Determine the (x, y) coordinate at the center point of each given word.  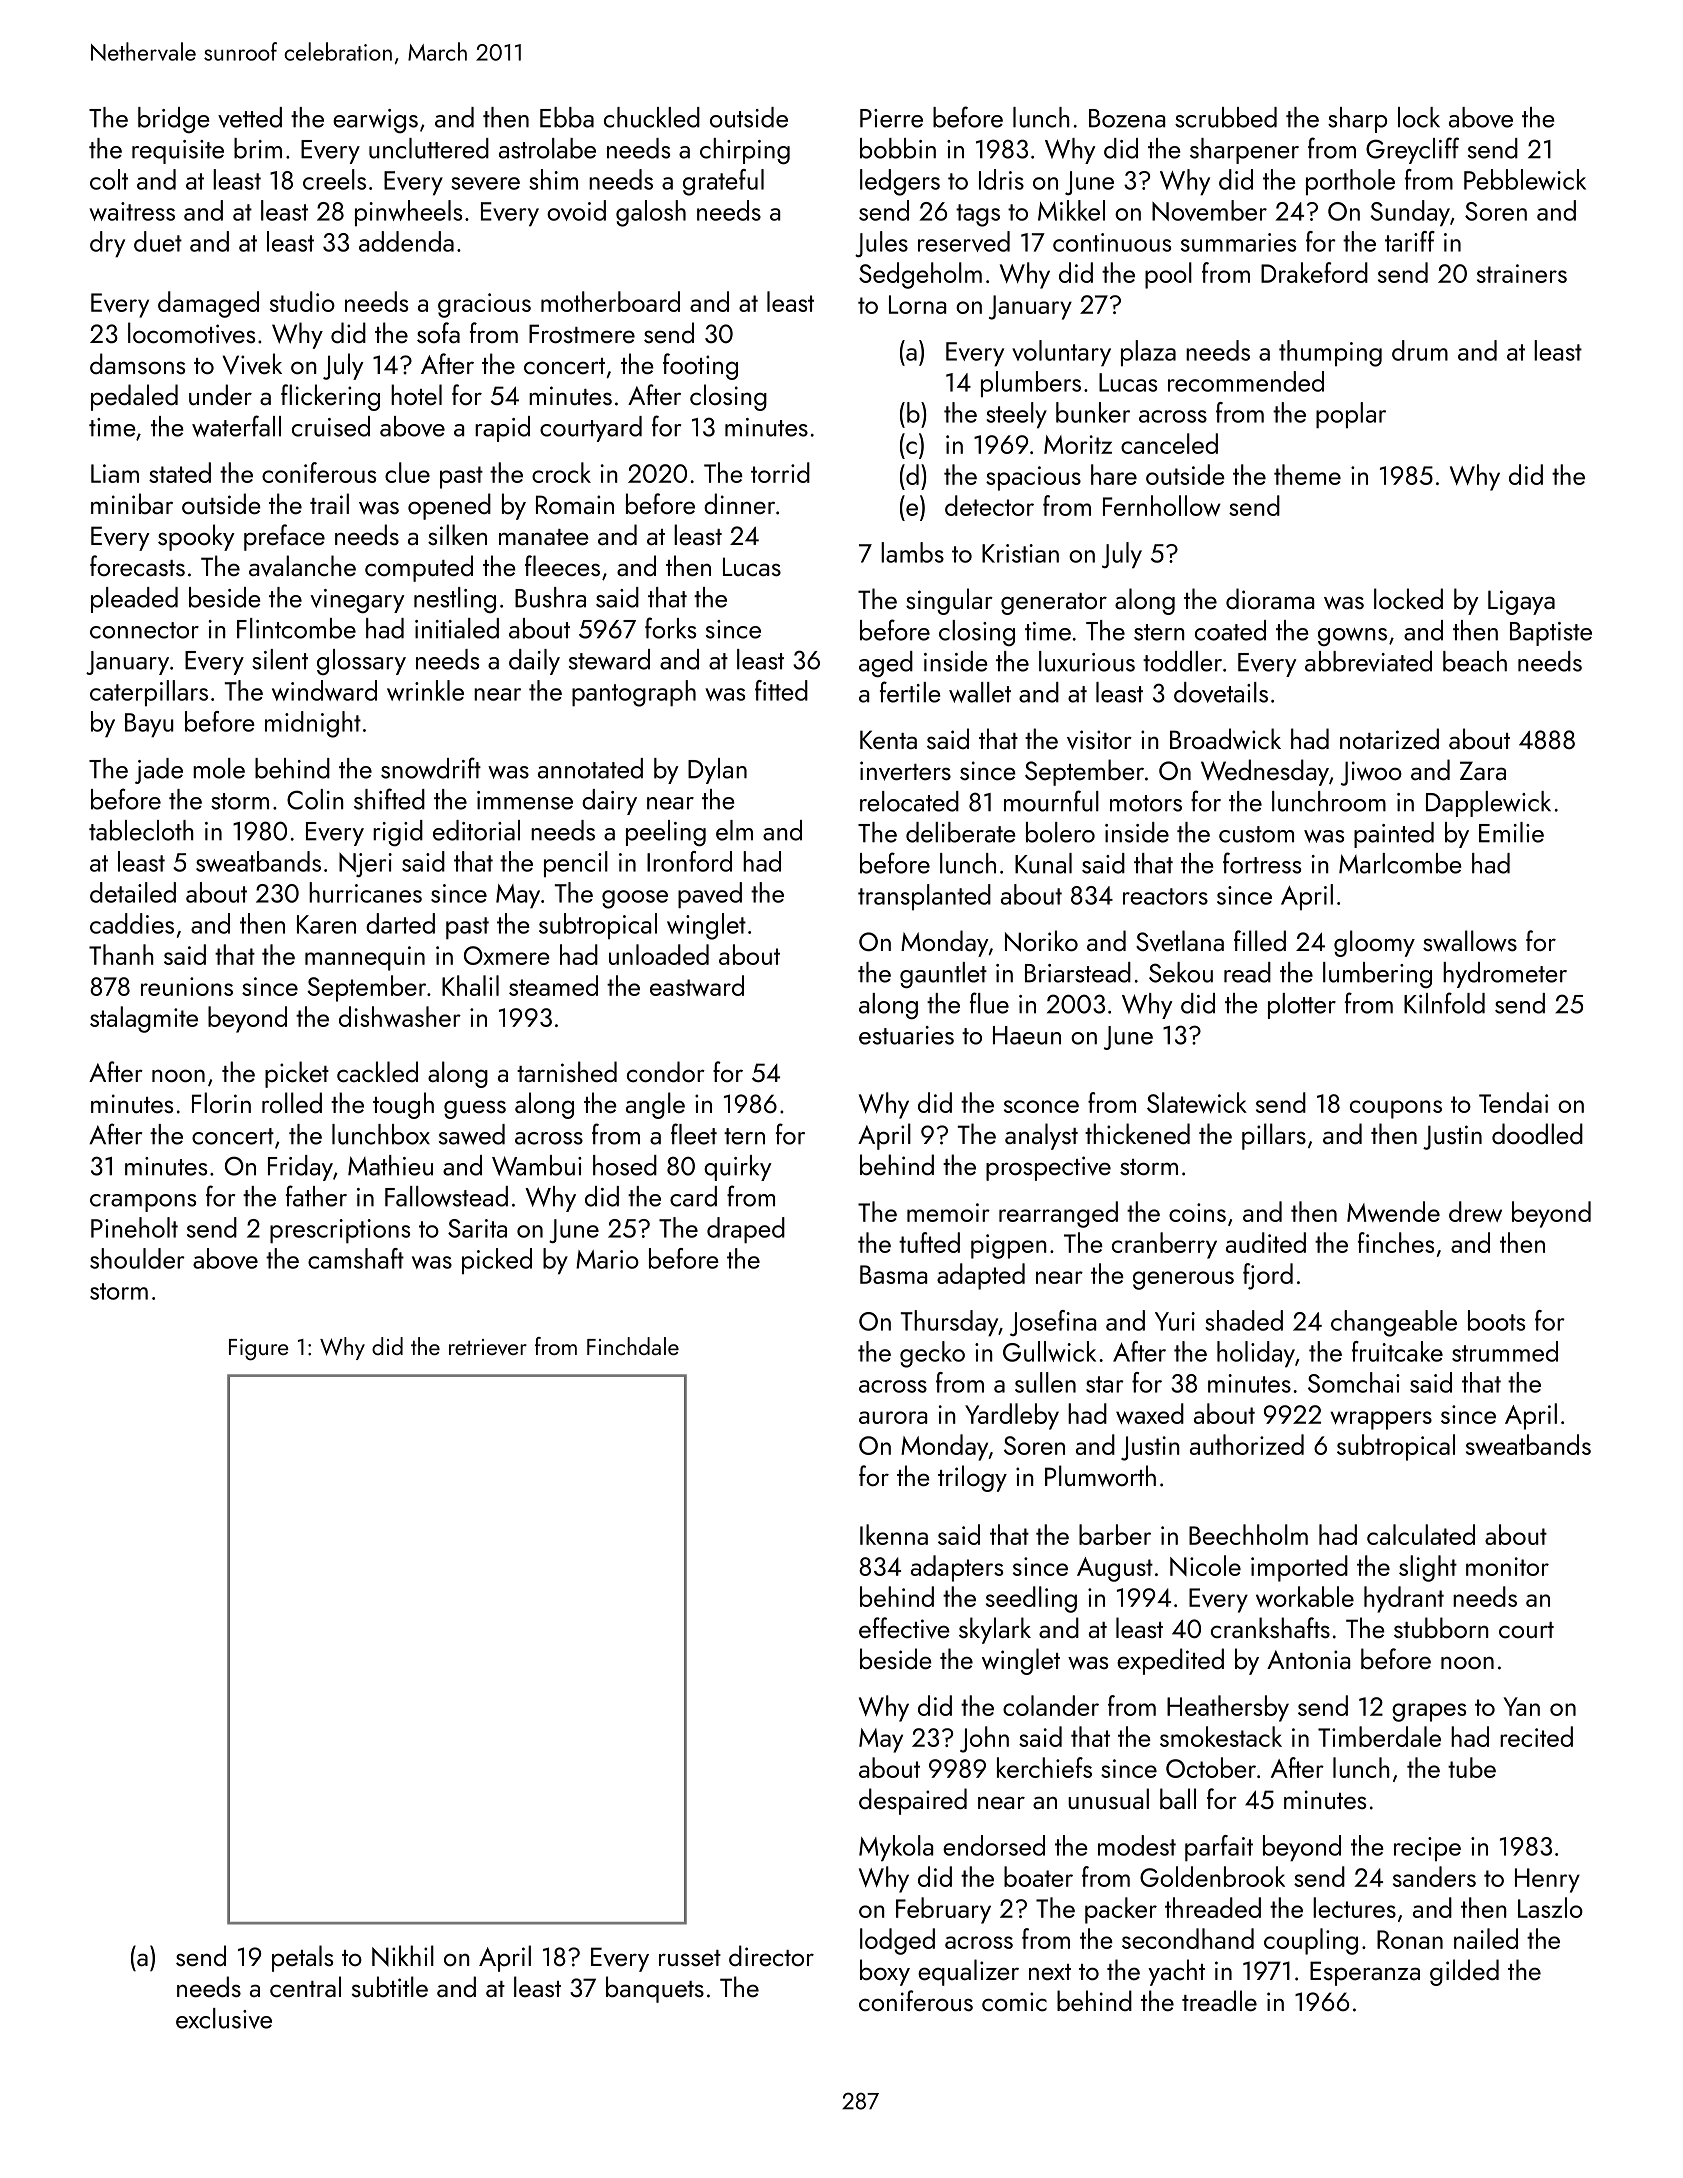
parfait (1219, 1848)
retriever (488, 1347)
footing (700, 366)
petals (302, 1958)
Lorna (917, 304)
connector (144, 630)
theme (1307, 474)
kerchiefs (1044, 1767)
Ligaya (1521, 602)
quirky (738, 1168)
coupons (1396, 1109)
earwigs (375, 121)
